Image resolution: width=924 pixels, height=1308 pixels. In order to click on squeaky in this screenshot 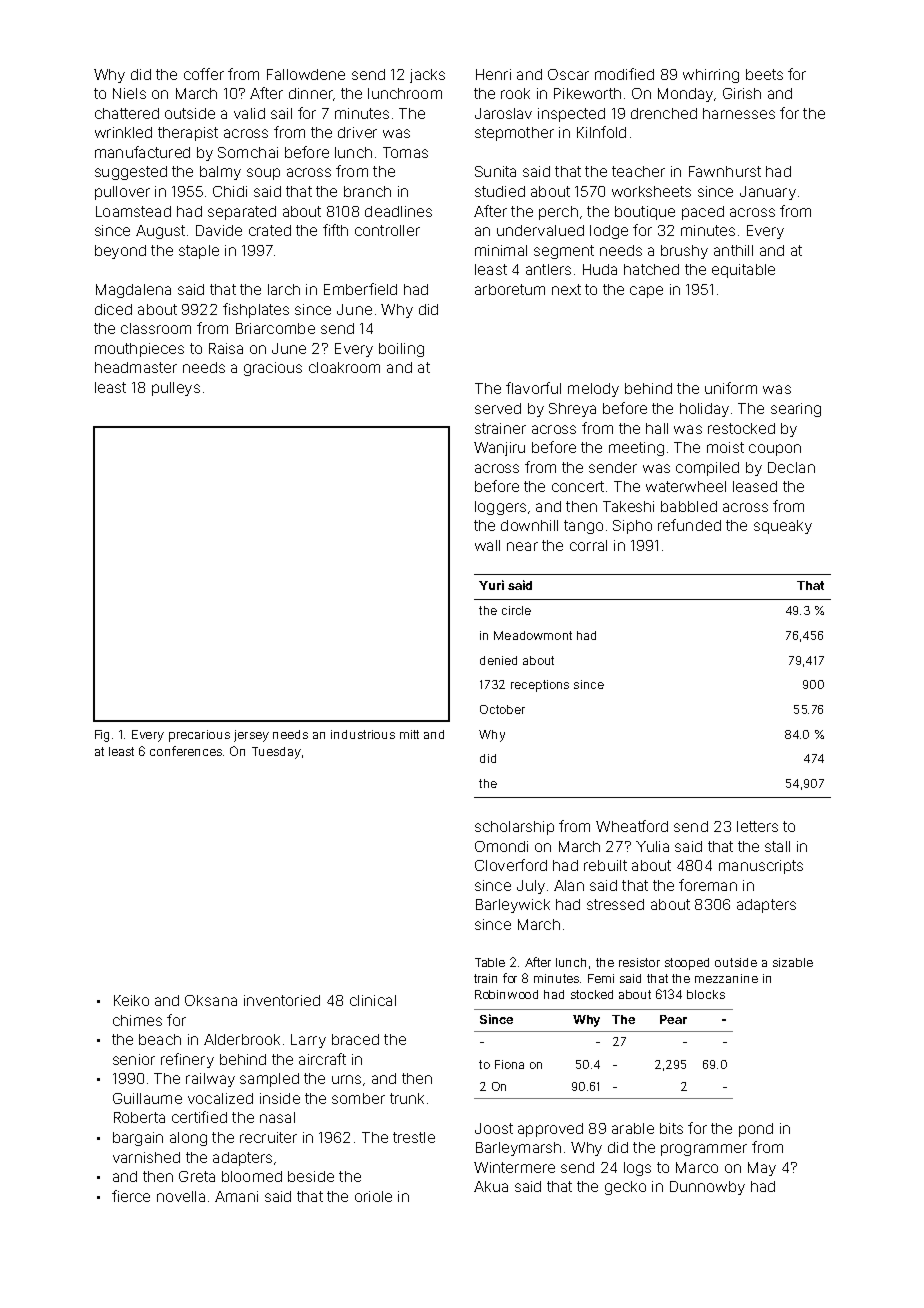, I will do `click(783, 527)`.
